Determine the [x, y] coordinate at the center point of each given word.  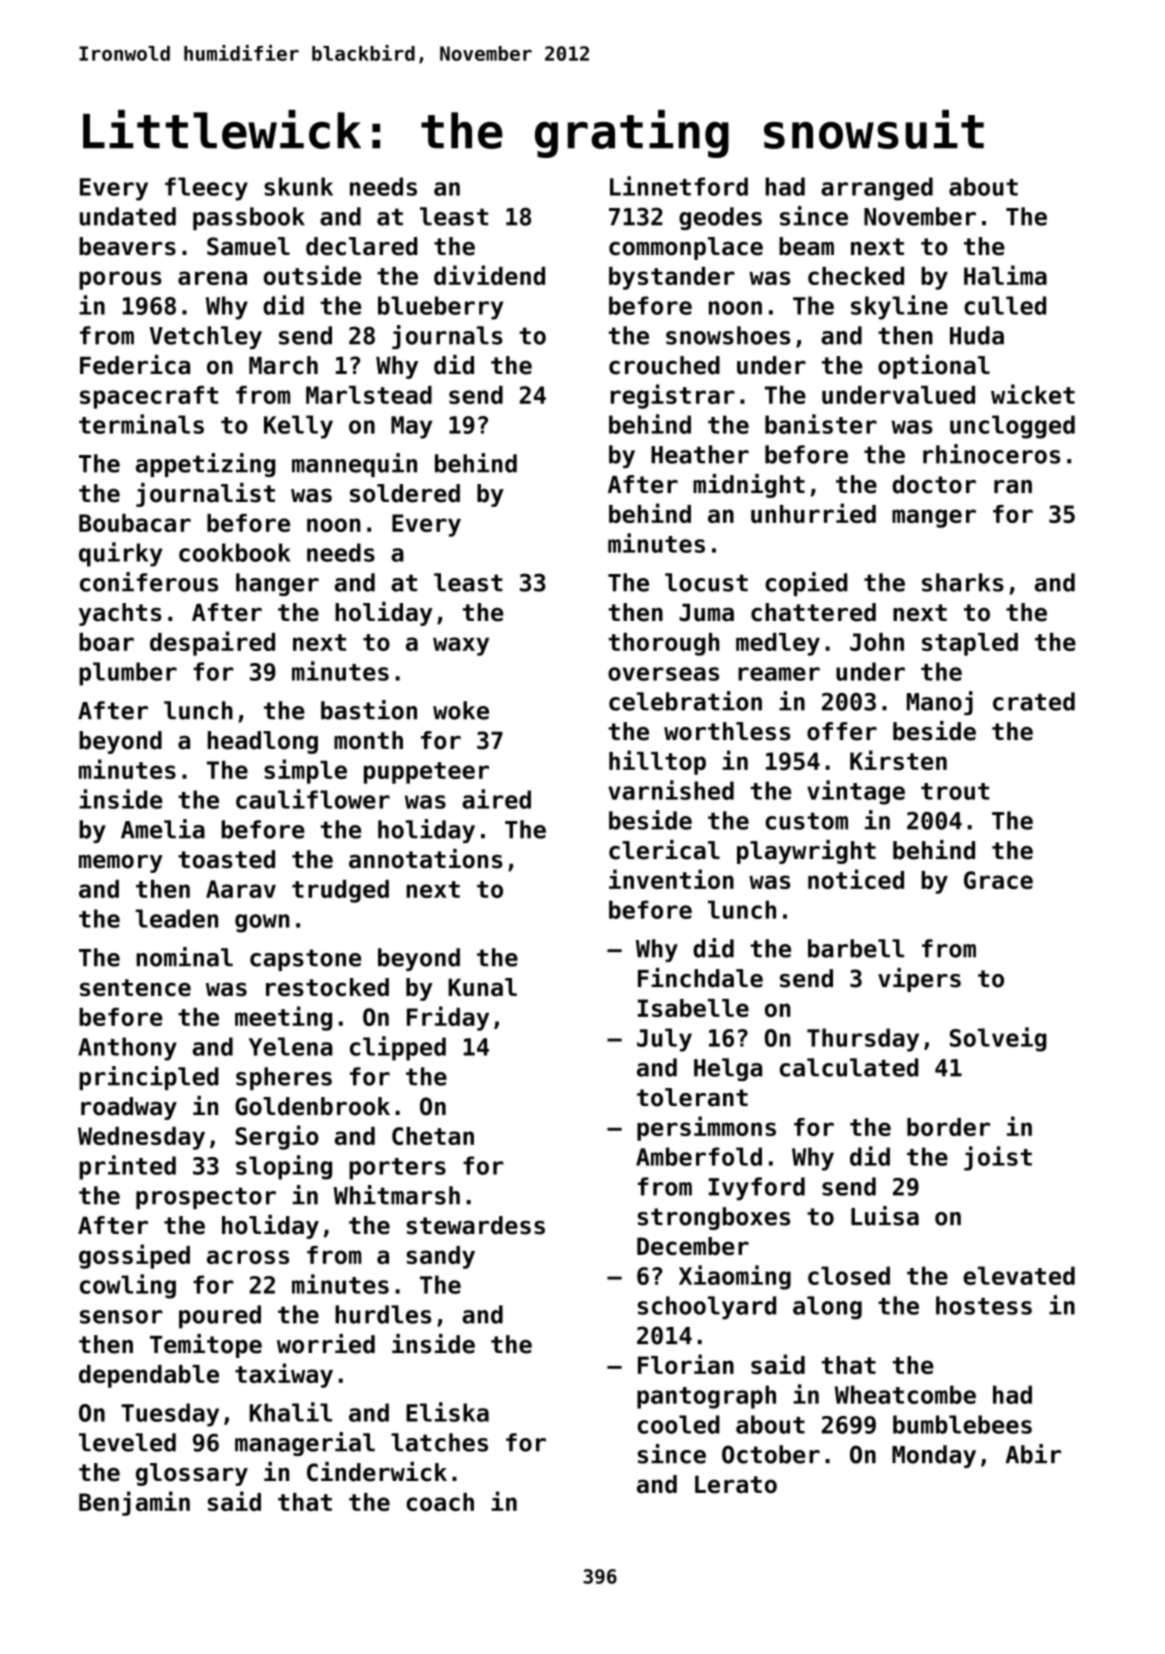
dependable [149, 1376]
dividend [489, 275]
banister [821, 424]
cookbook [235, 552]
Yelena [291, 1046]
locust [706, 582]
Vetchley [206, 337]
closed [849, 1275]
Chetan [433, 1136]
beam [806, 246]
